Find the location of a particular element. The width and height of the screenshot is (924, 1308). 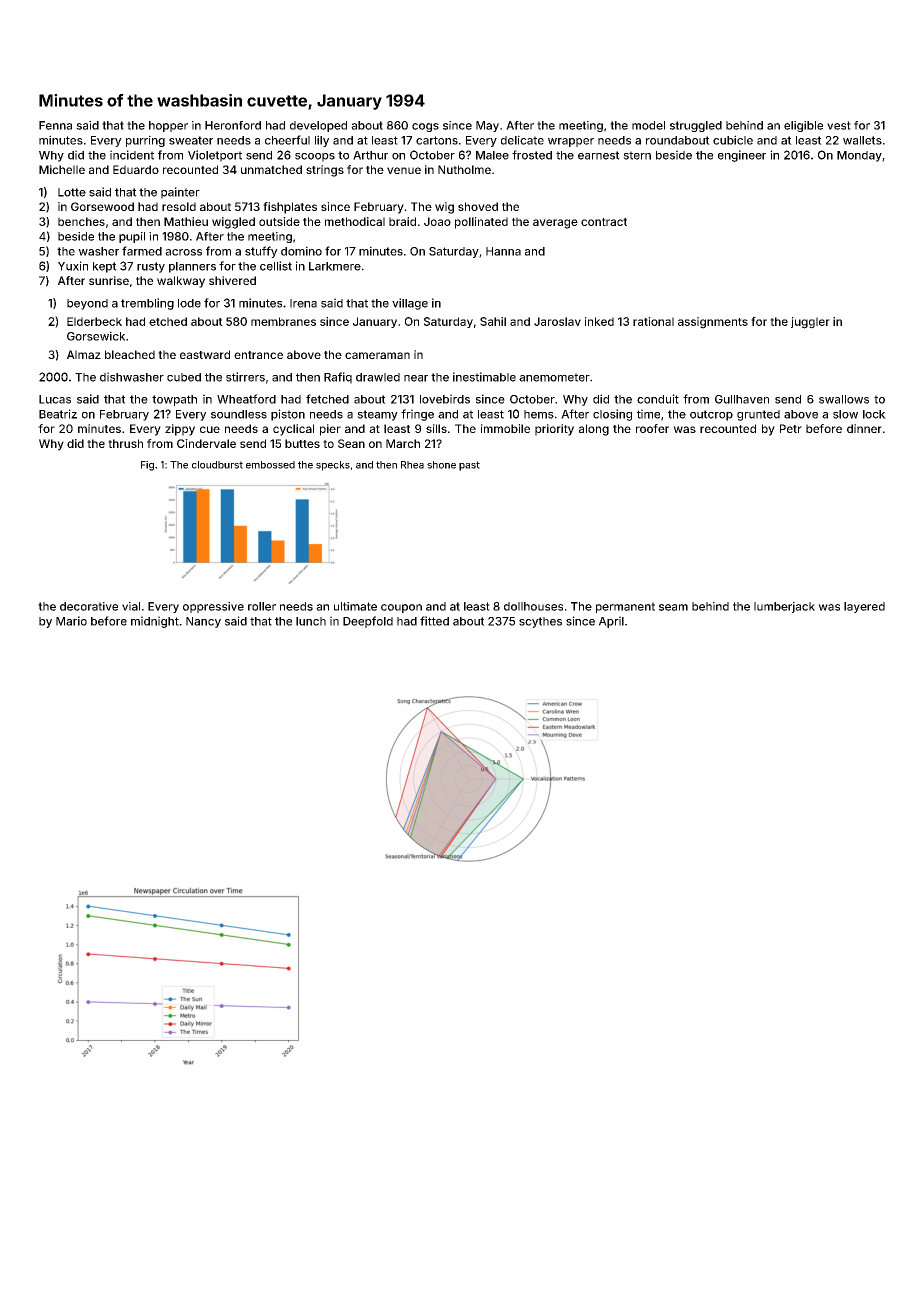

venue is located at coordinates (404, 170).
